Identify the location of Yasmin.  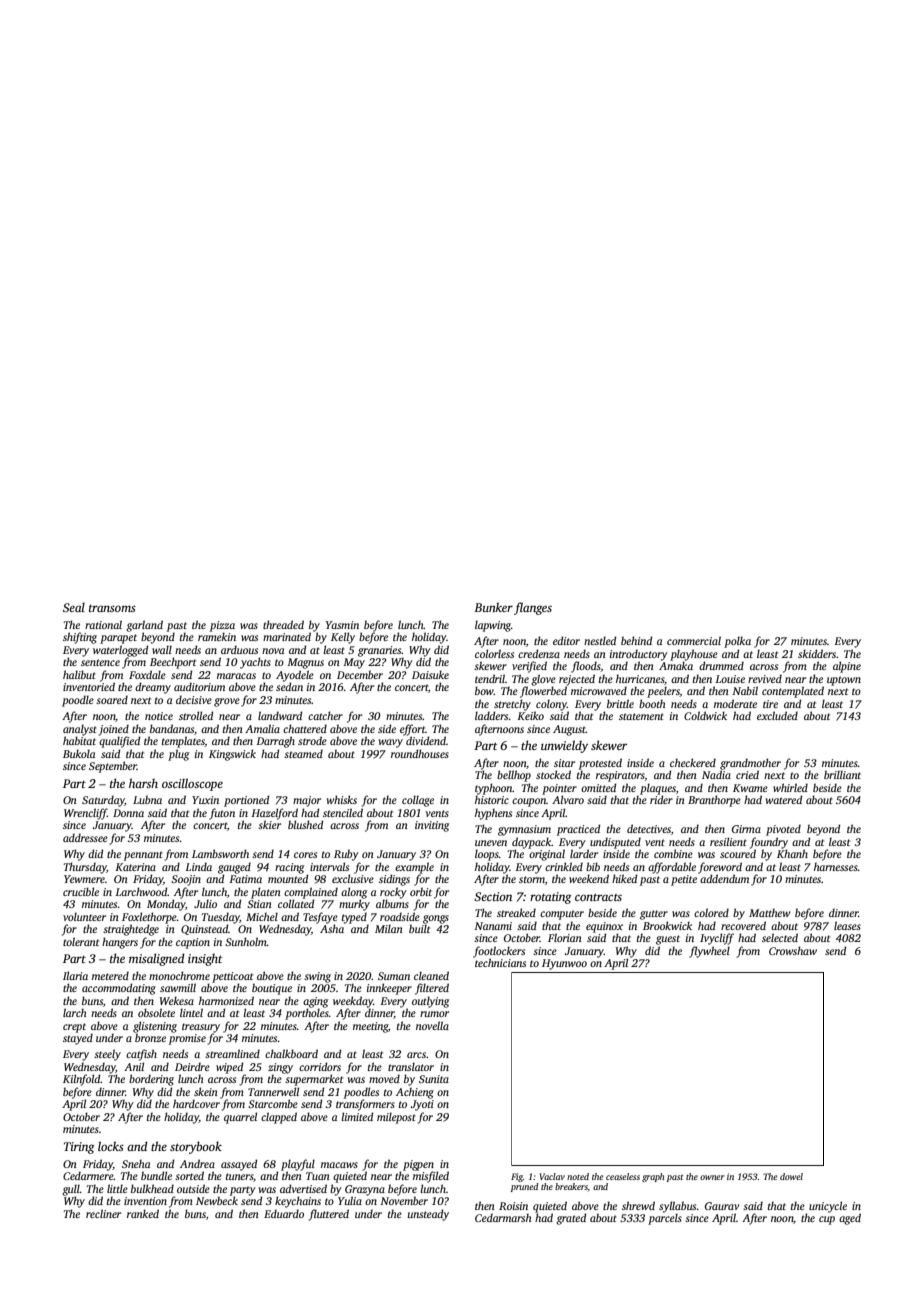
(342, 625).
